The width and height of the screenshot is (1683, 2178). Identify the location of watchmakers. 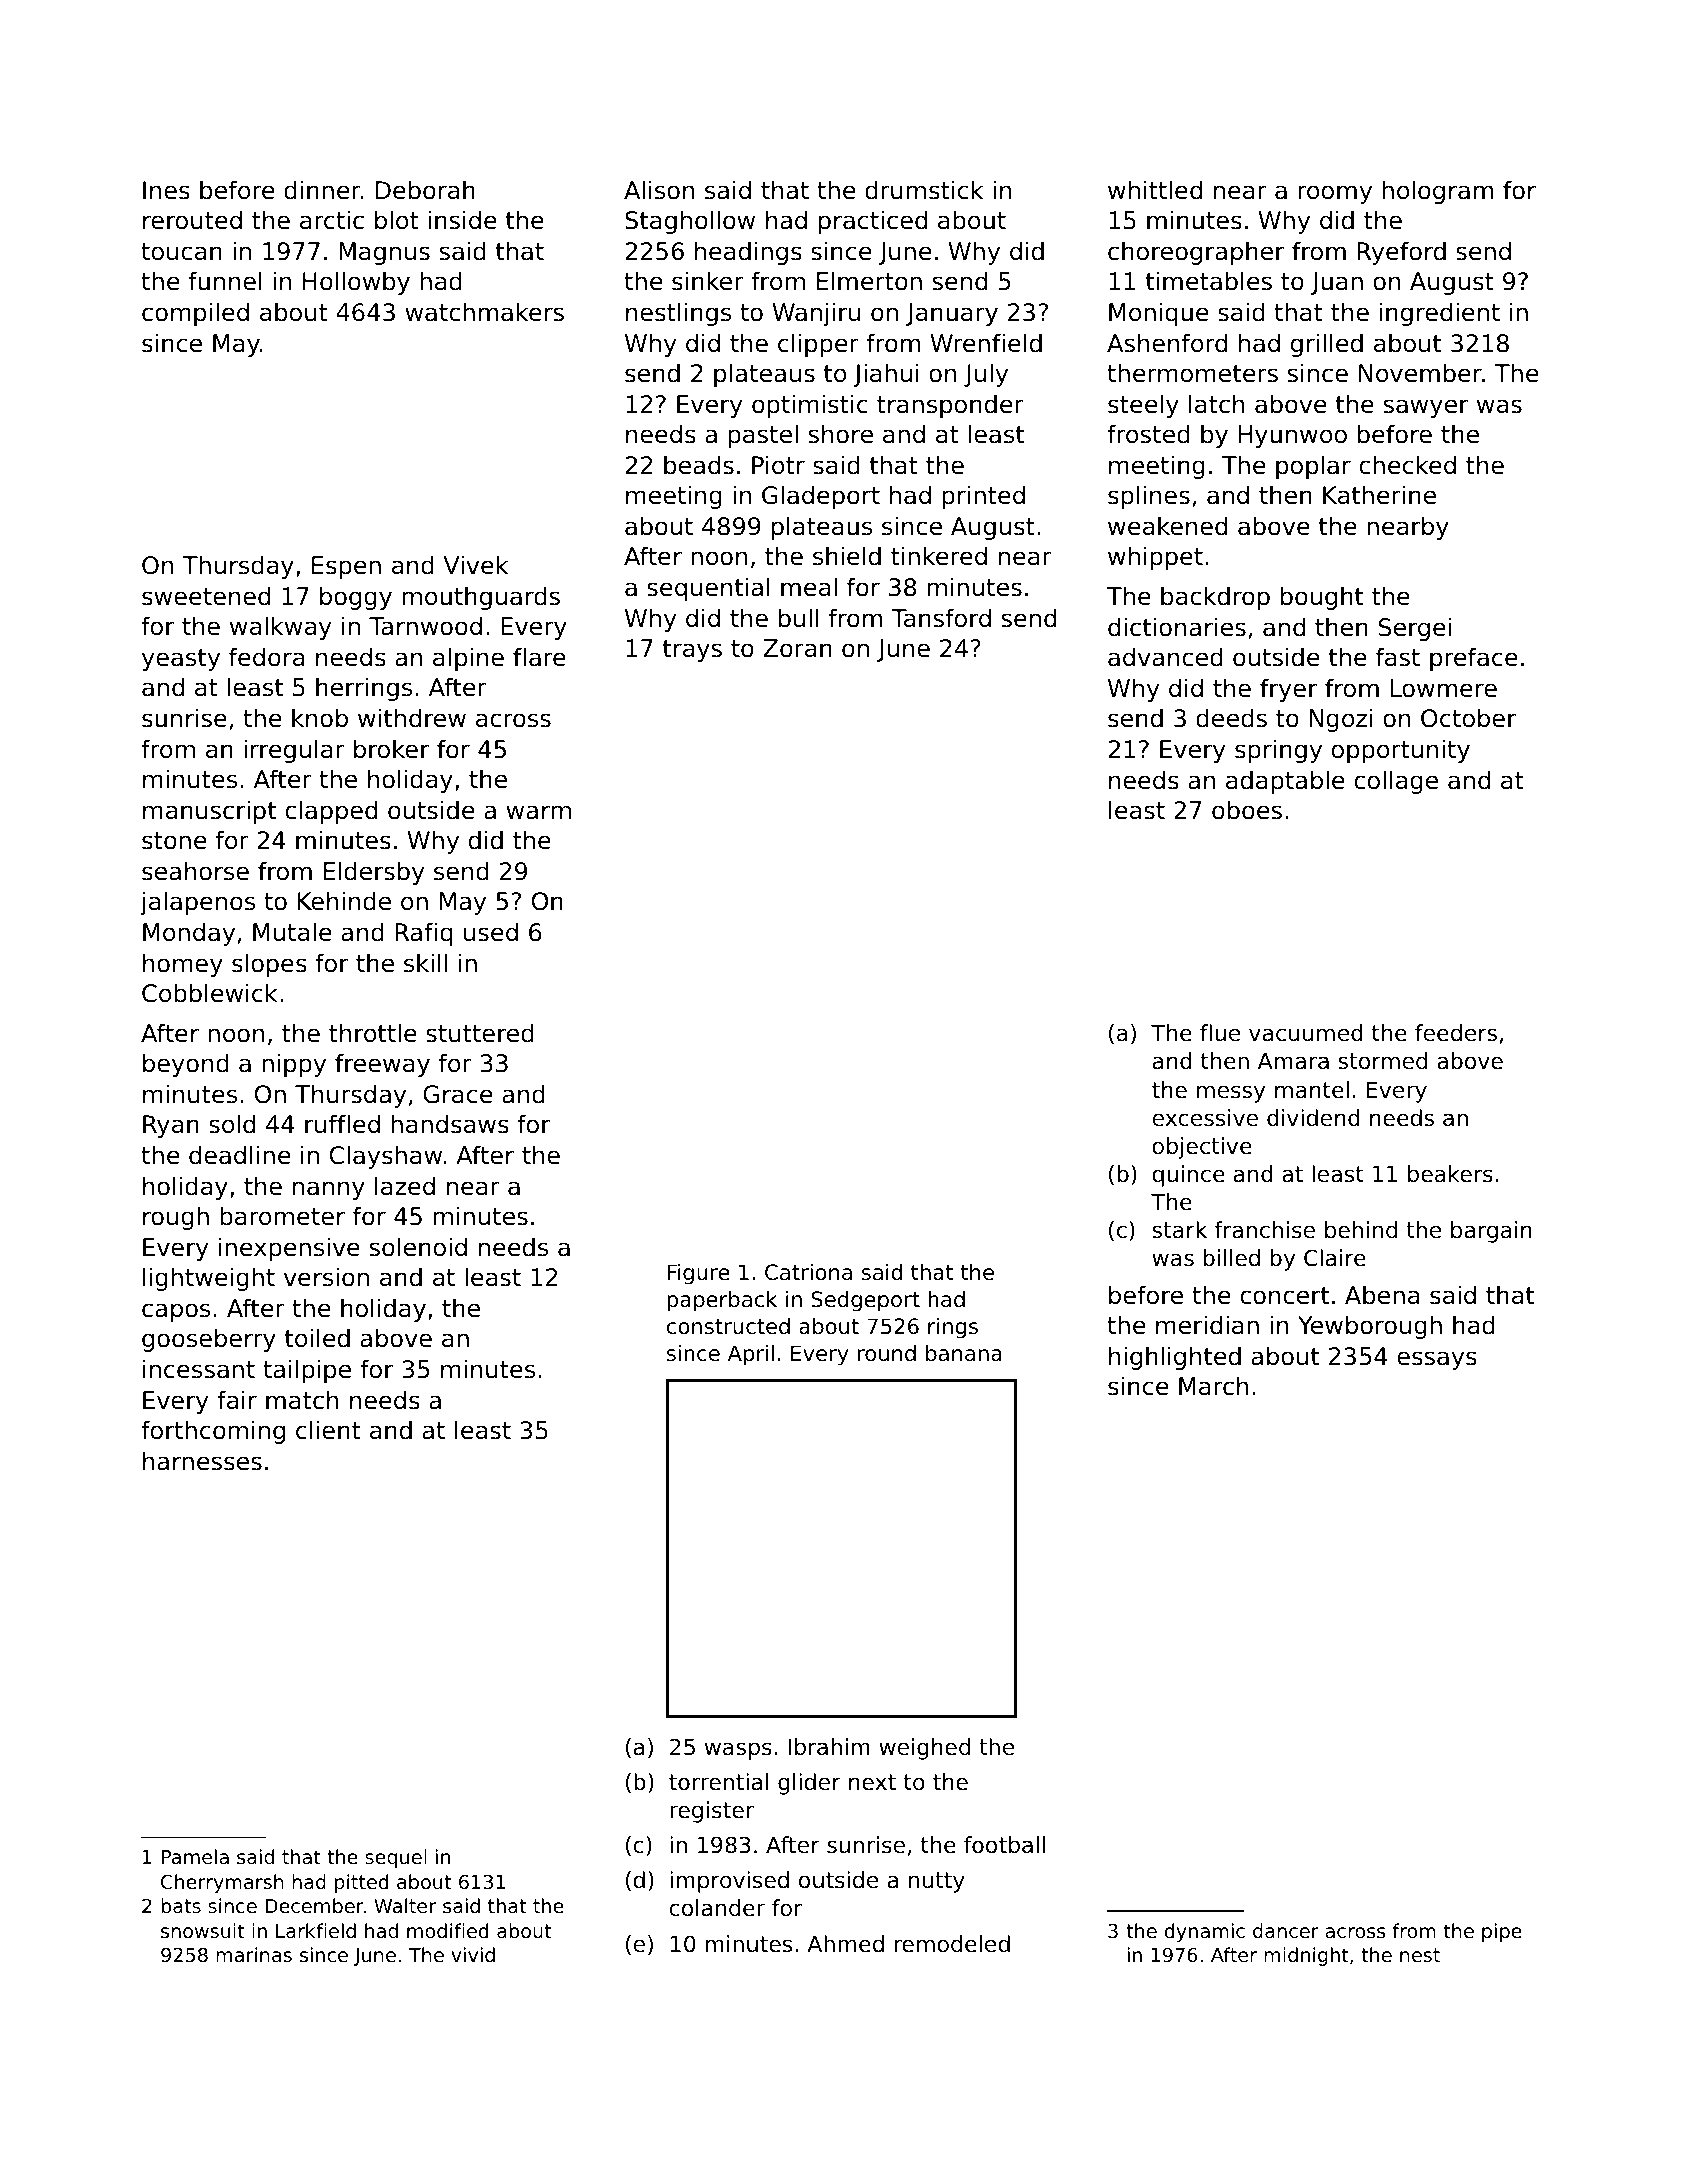
(484, 312).
